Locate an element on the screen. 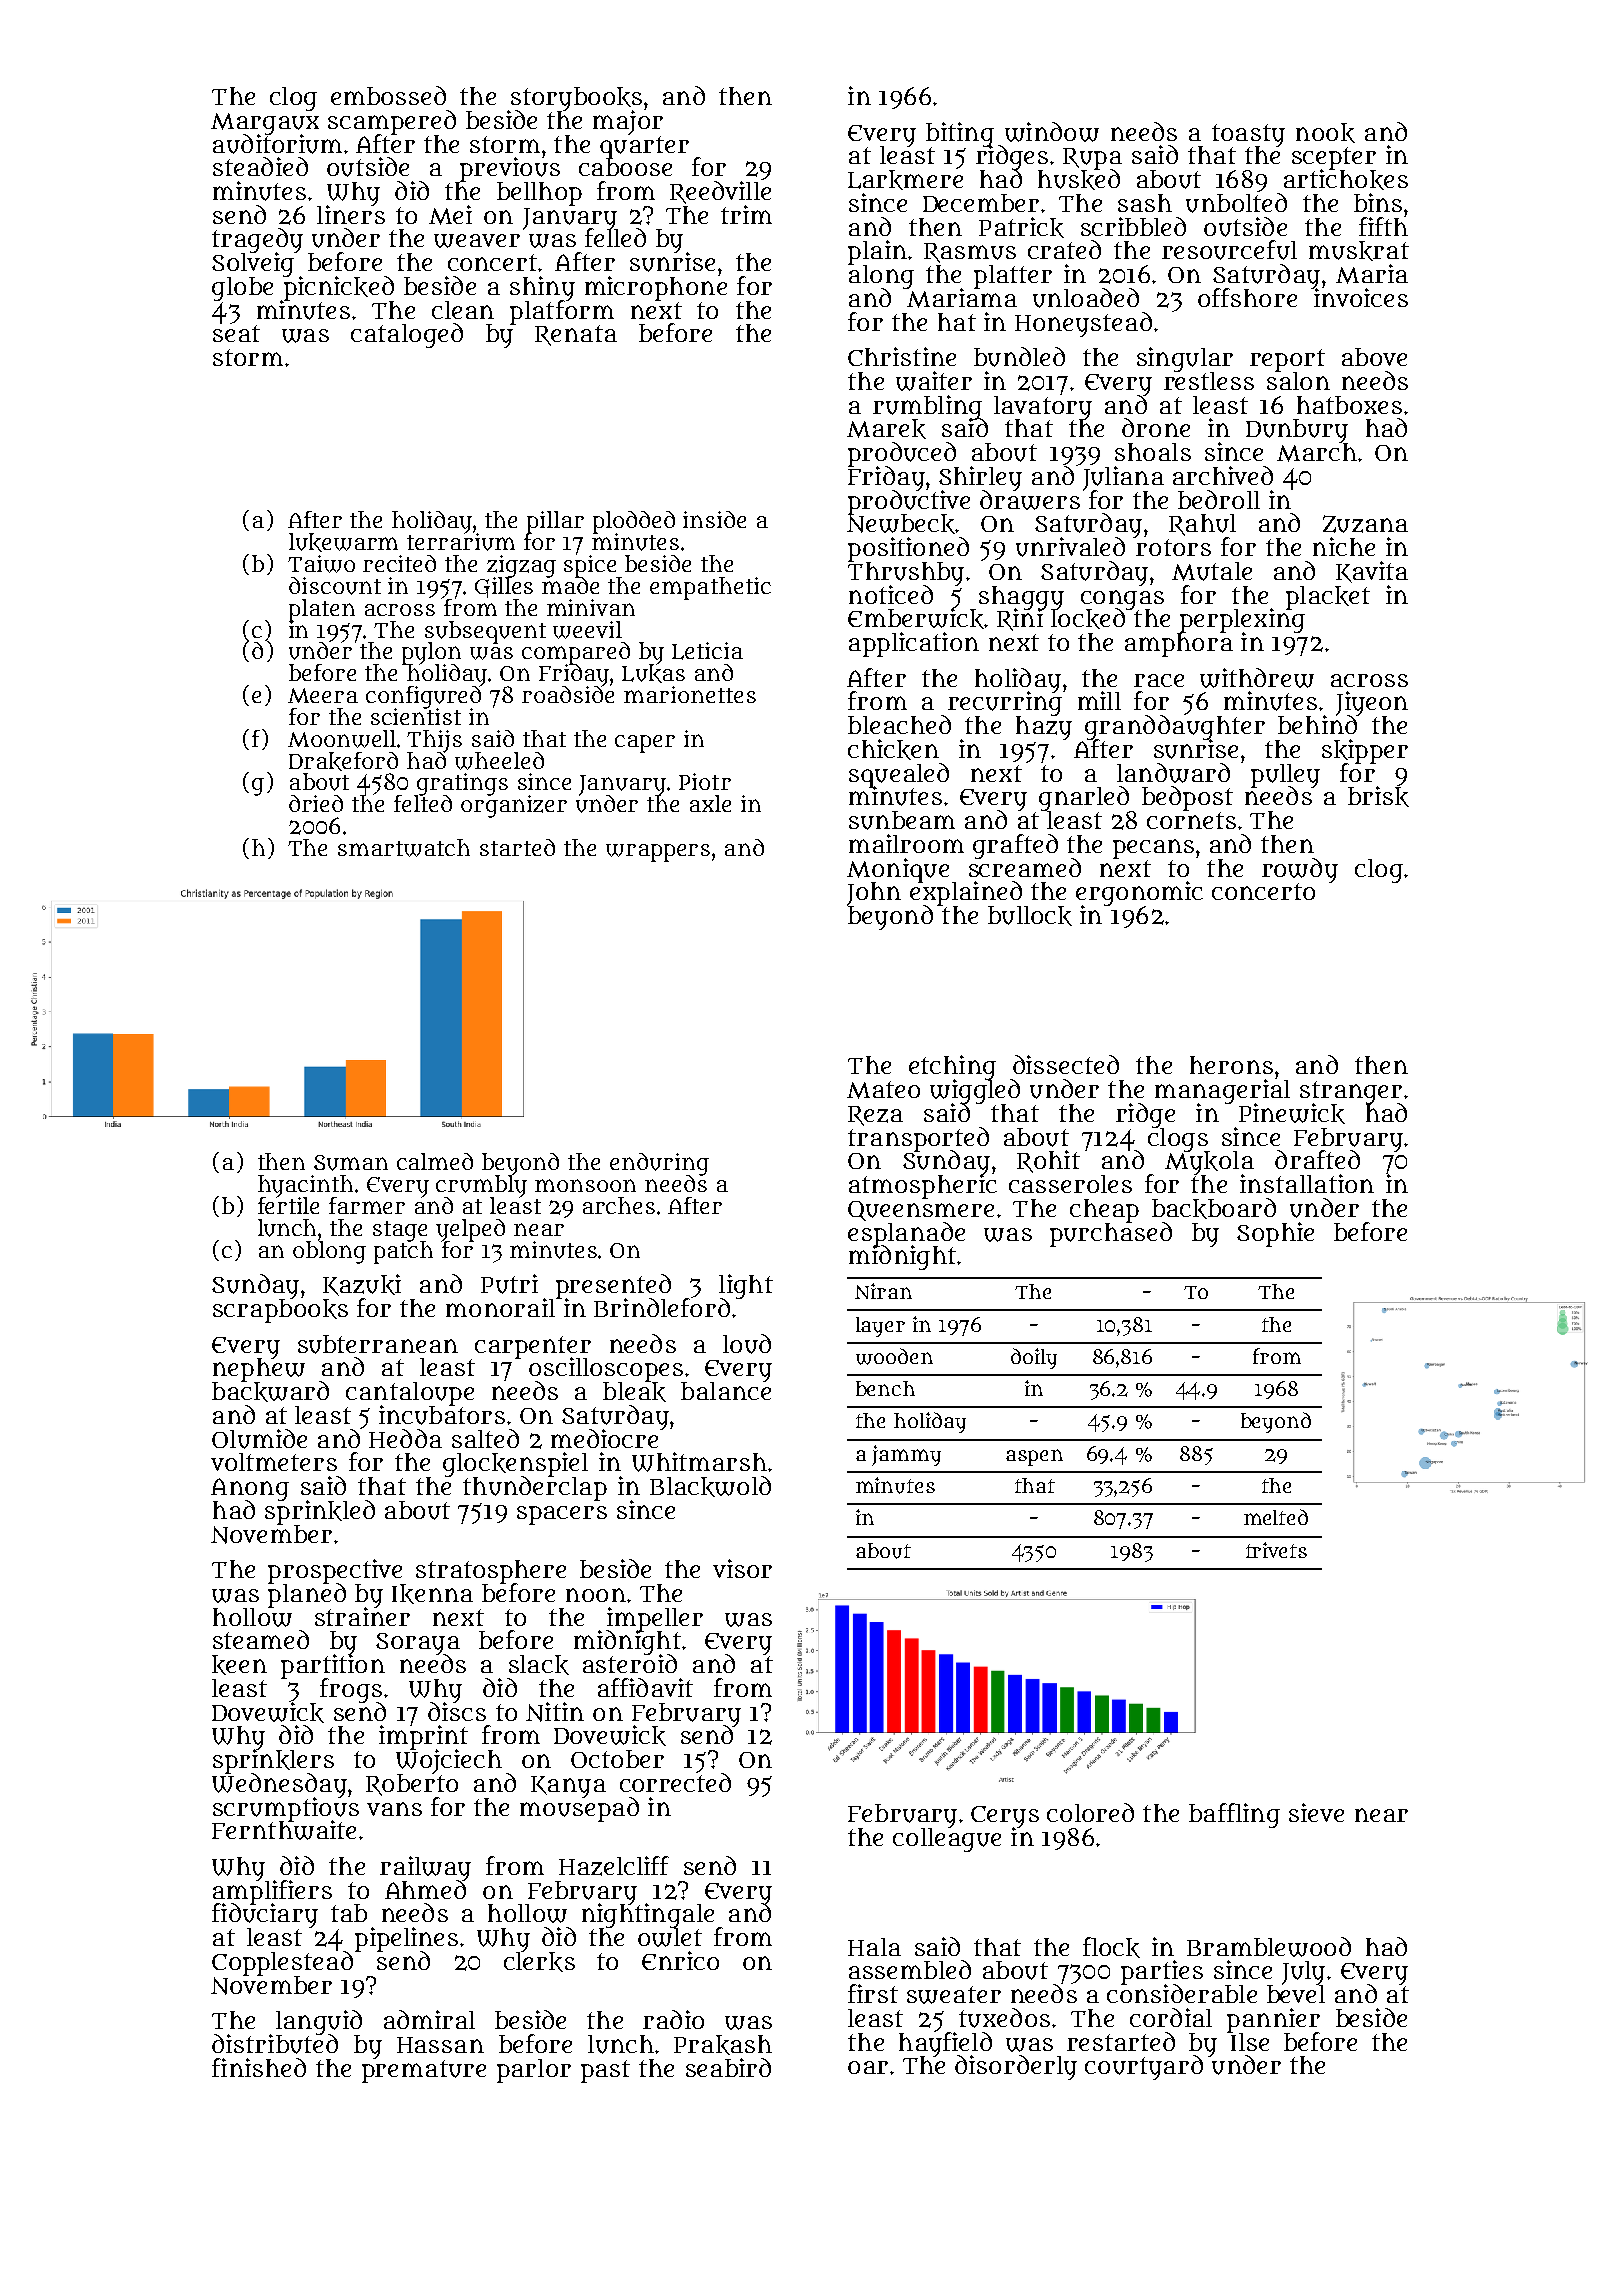 The height and width of the screenshot is (2292, 1620). seabird is located at coordinates (728, 2067).
